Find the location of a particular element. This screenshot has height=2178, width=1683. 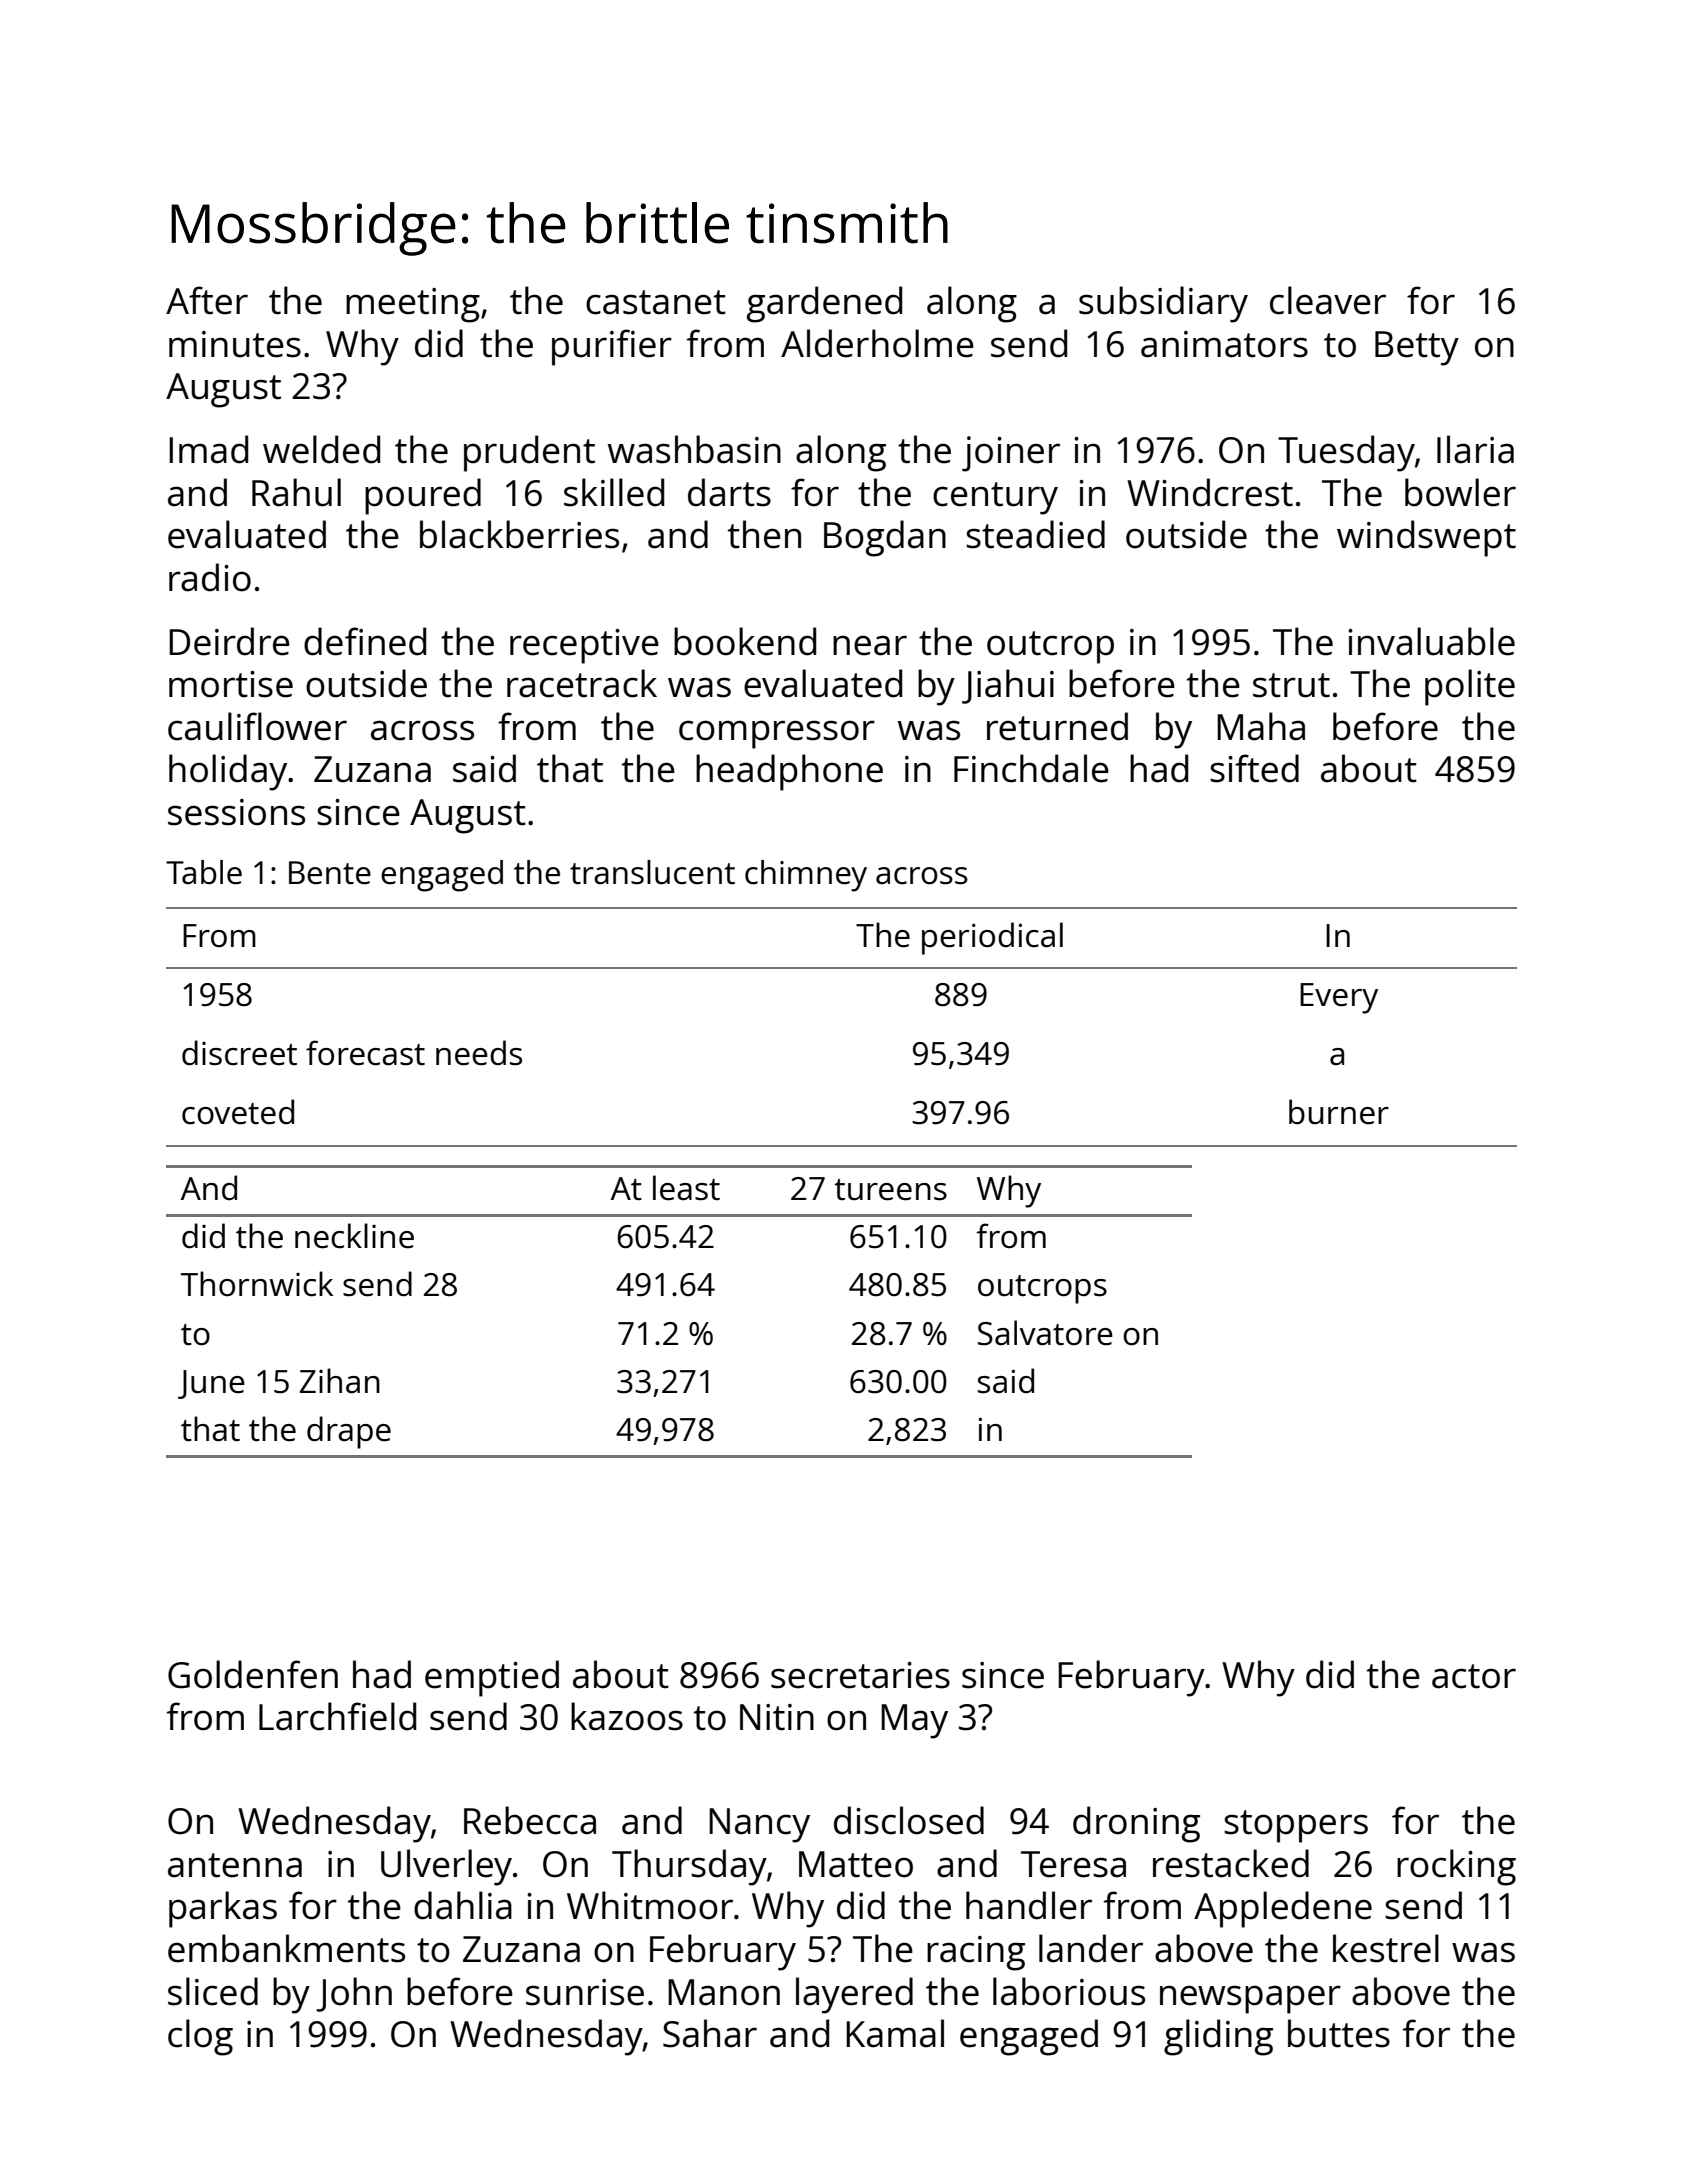

cleaver is located at coordinates (1328, 300).
